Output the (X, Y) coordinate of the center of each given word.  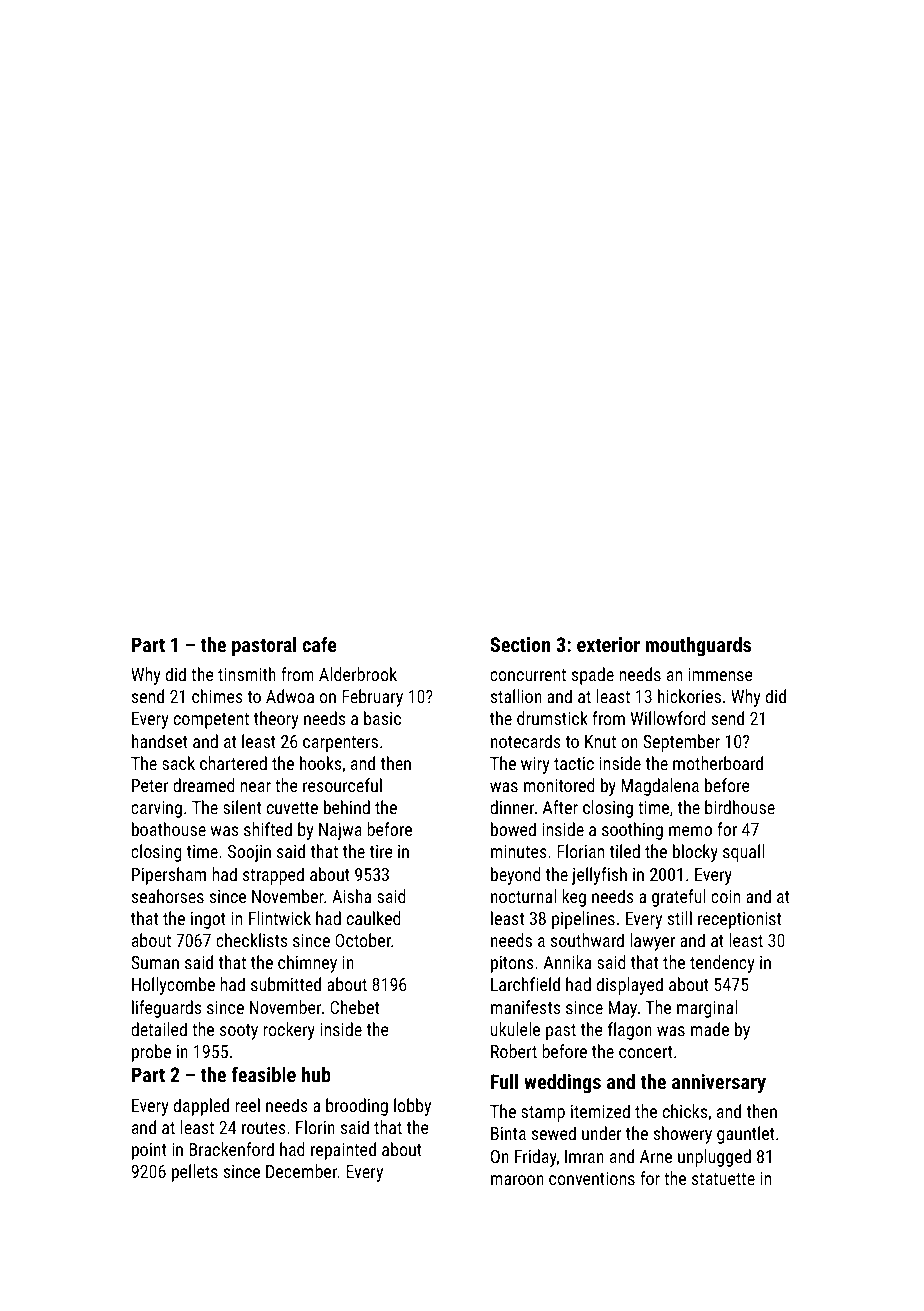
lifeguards (166, 1009)
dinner (512, 807)
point (149, 1151)
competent (211, 721)
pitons (512, 964)
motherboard (718, 763)
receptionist (739, 920)
